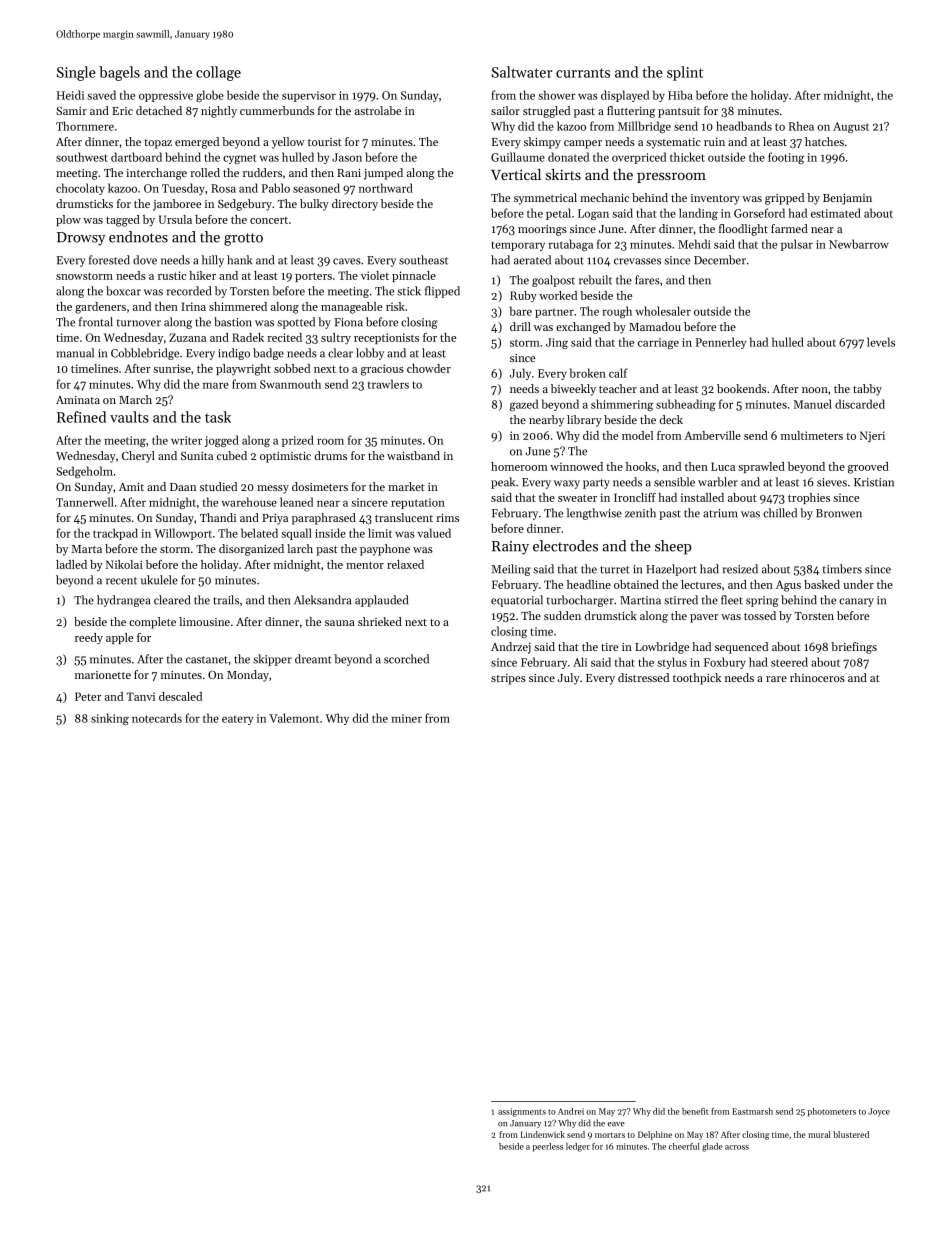  Describe the element at coordinates (737, 1147) in the screenshot. I see `across` at that location.
